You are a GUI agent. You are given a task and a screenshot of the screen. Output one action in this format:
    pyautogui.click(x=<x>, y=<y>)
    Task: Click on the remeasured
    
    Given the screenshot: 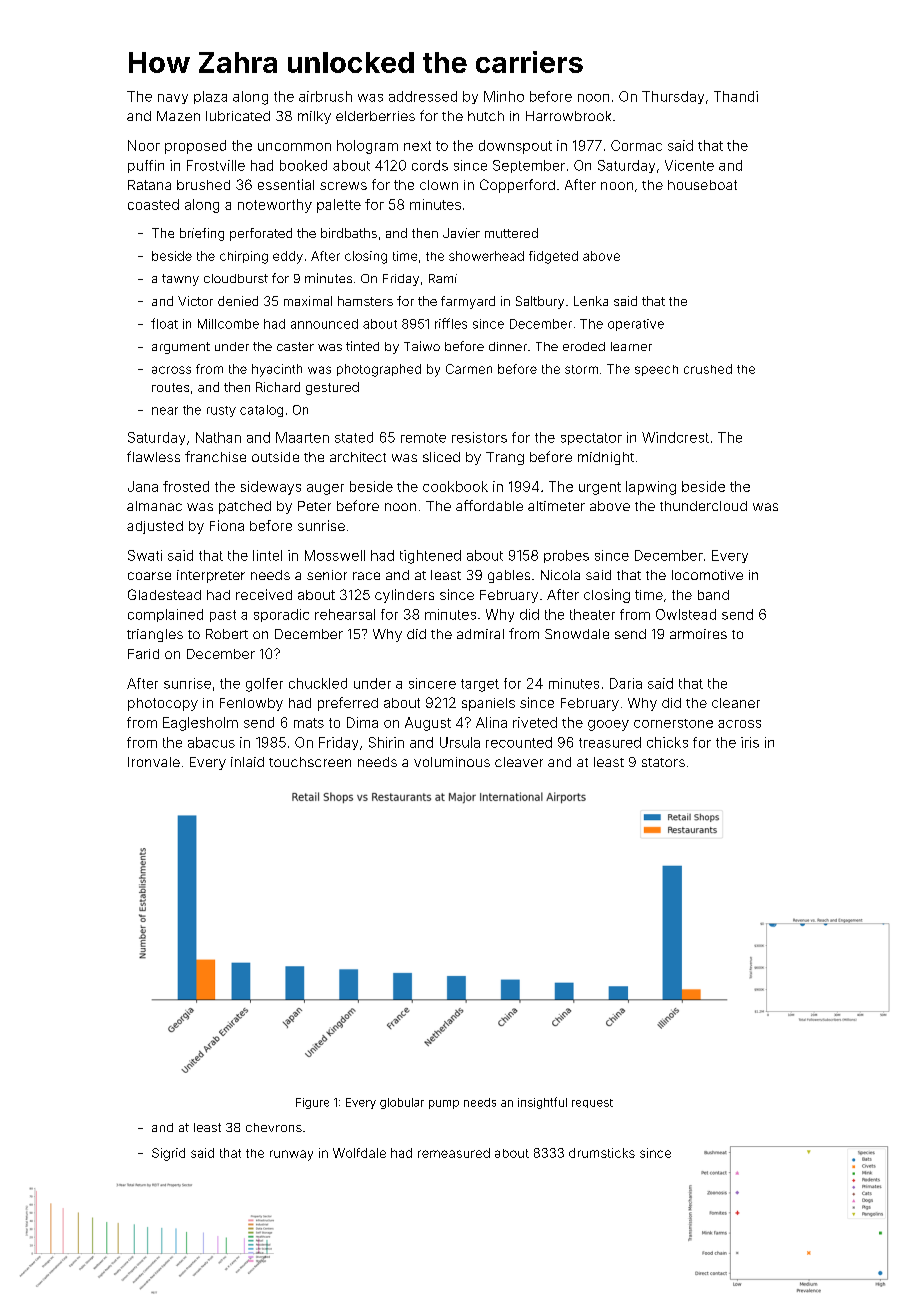 What is the action you would take?
    pyautogui.click(x=454, y=1153)
